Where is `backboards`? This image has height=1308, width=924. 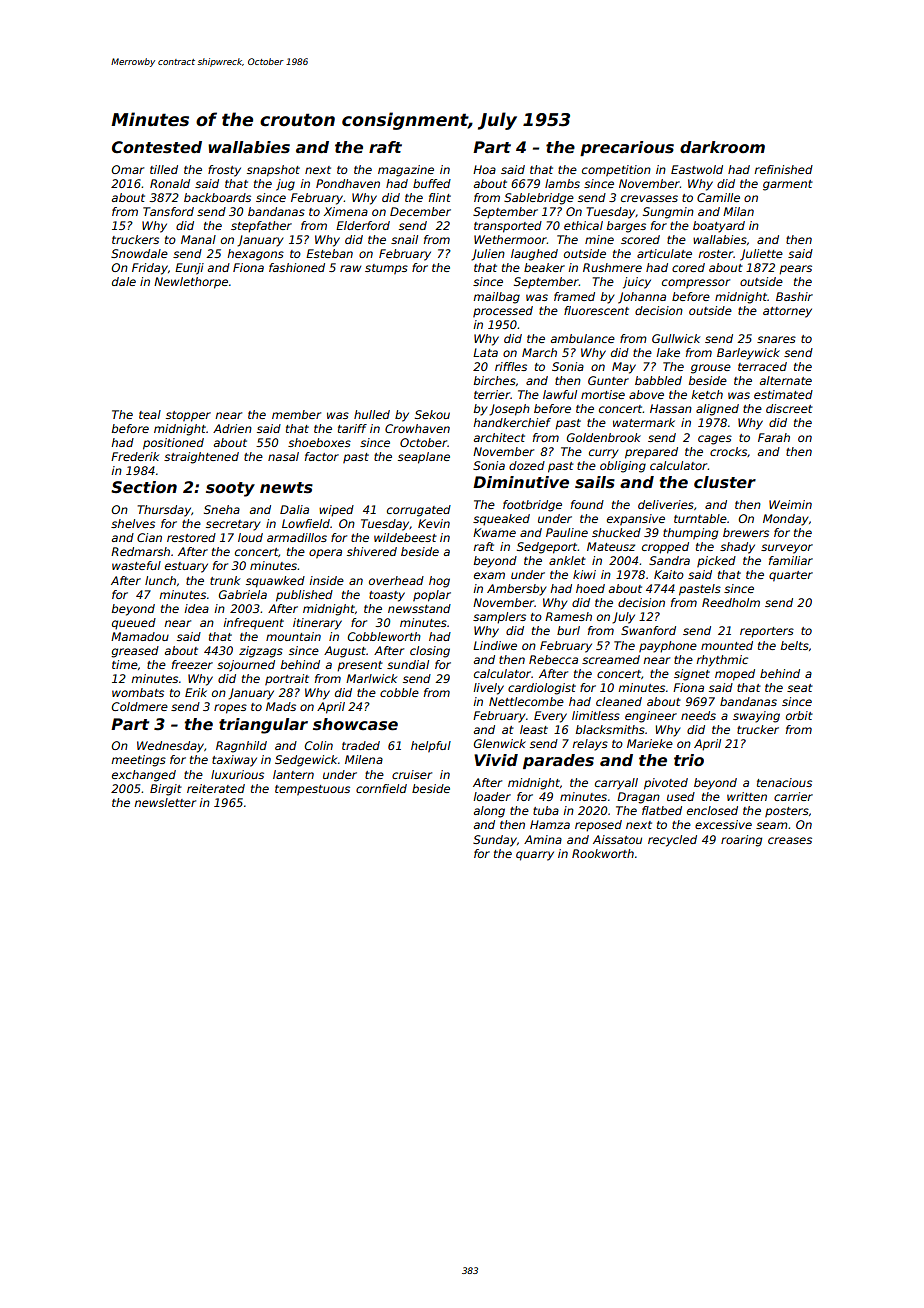
backboards is located at coordinates (217, 197).
